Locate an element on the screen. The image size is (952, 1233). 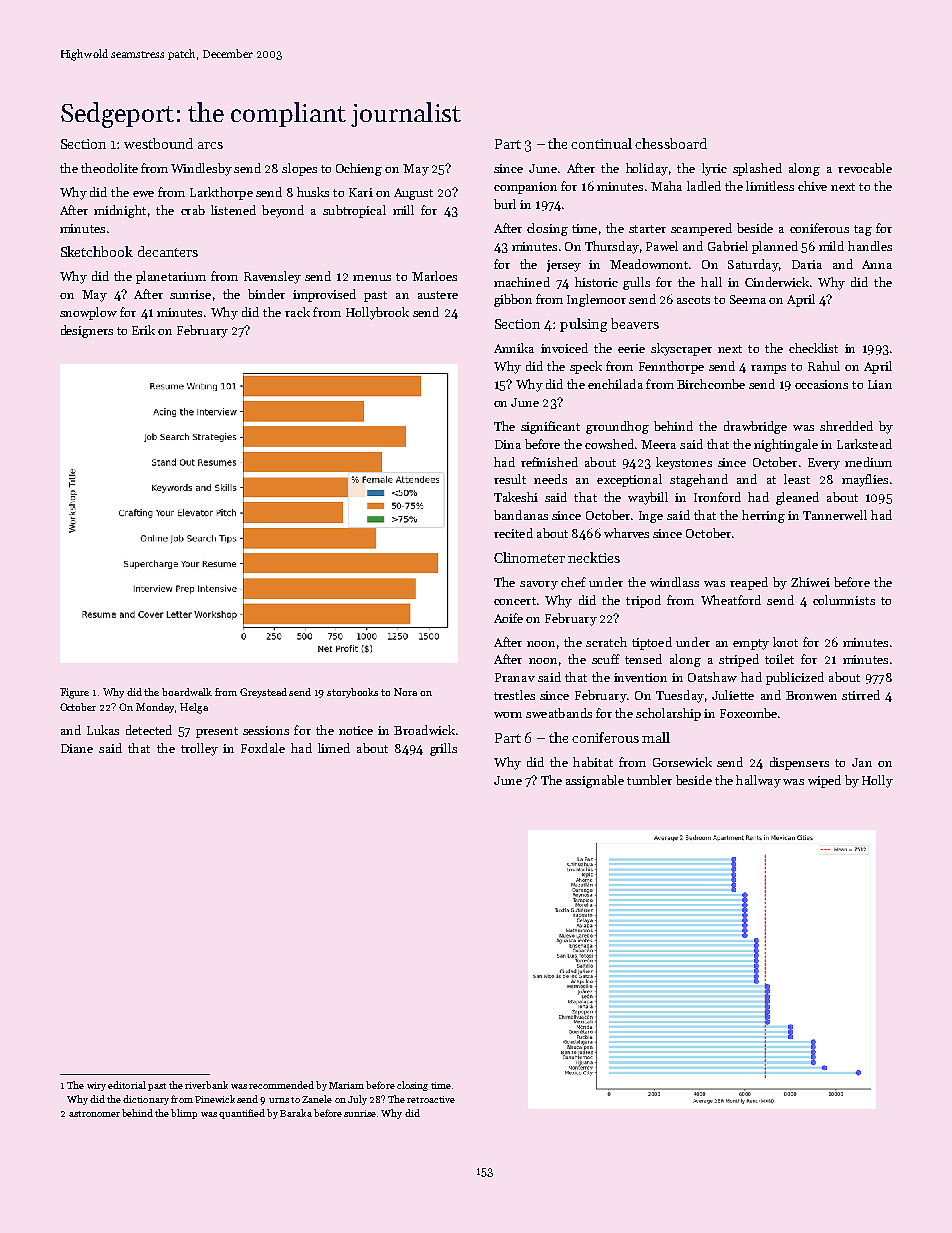
wiry is located at coordinates (96, 1086).
